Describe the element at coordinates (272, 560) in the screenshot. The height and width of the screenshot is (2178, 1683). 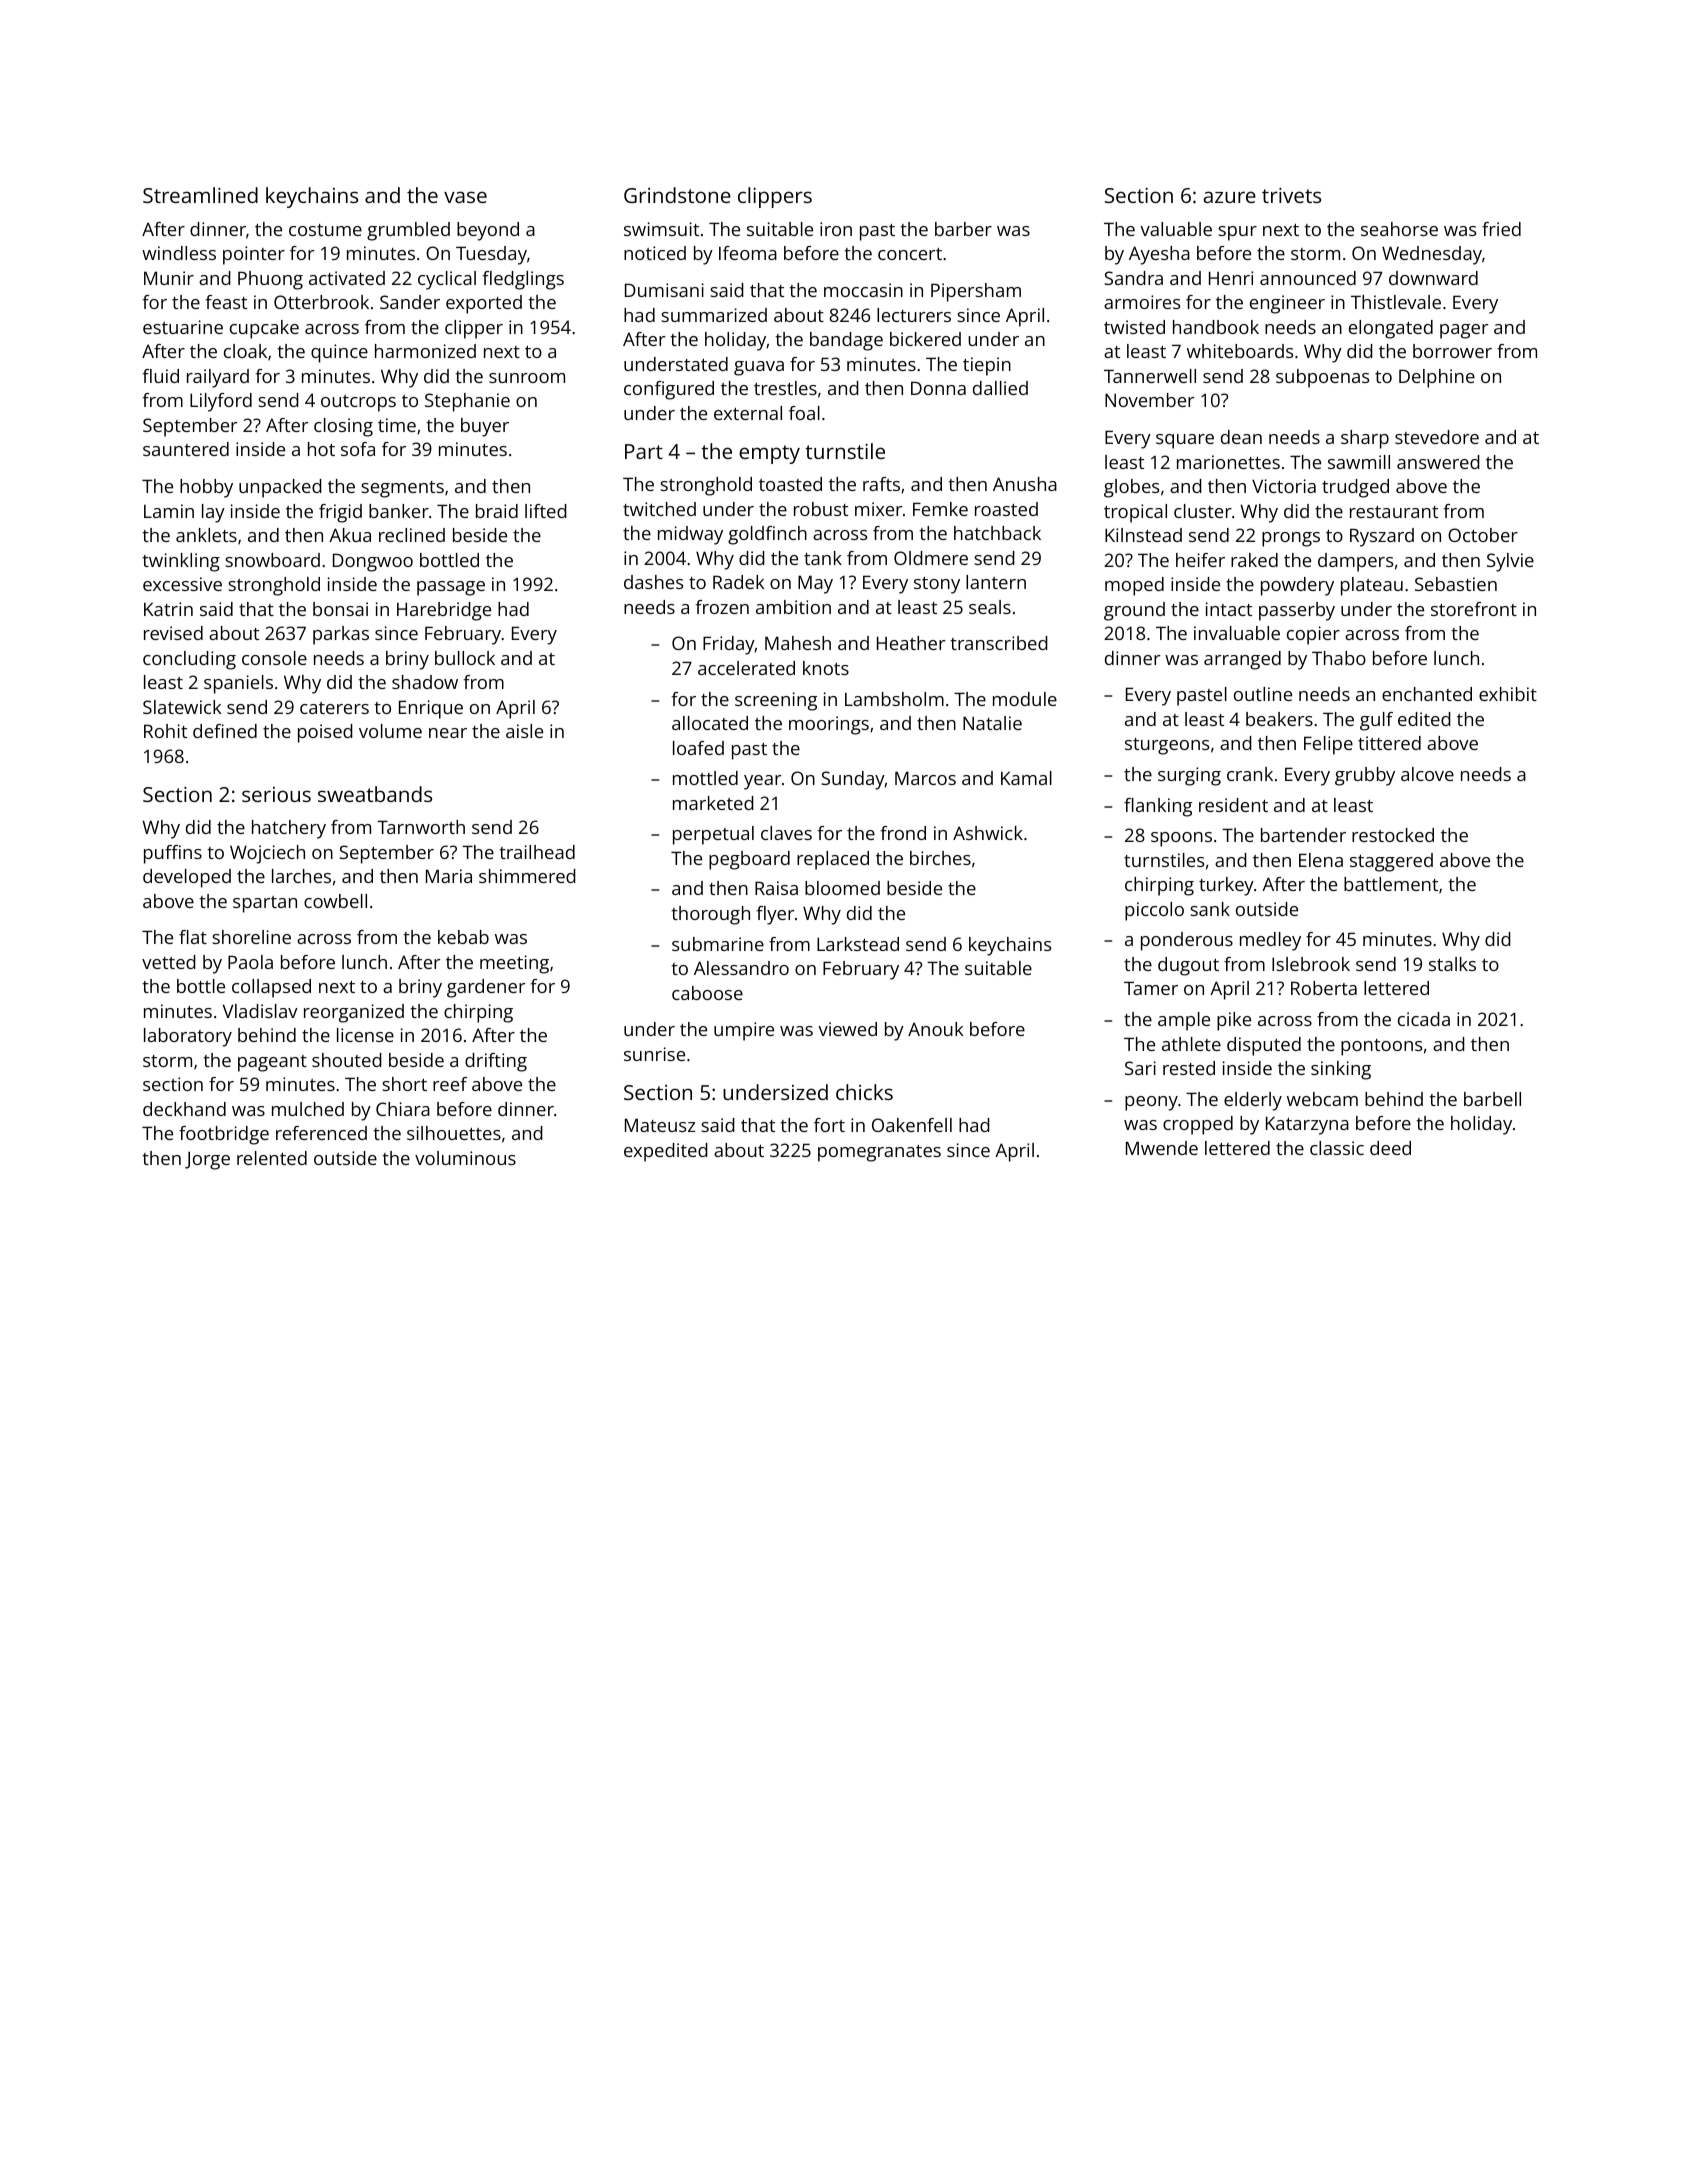
I see `snowboard` at that location.
